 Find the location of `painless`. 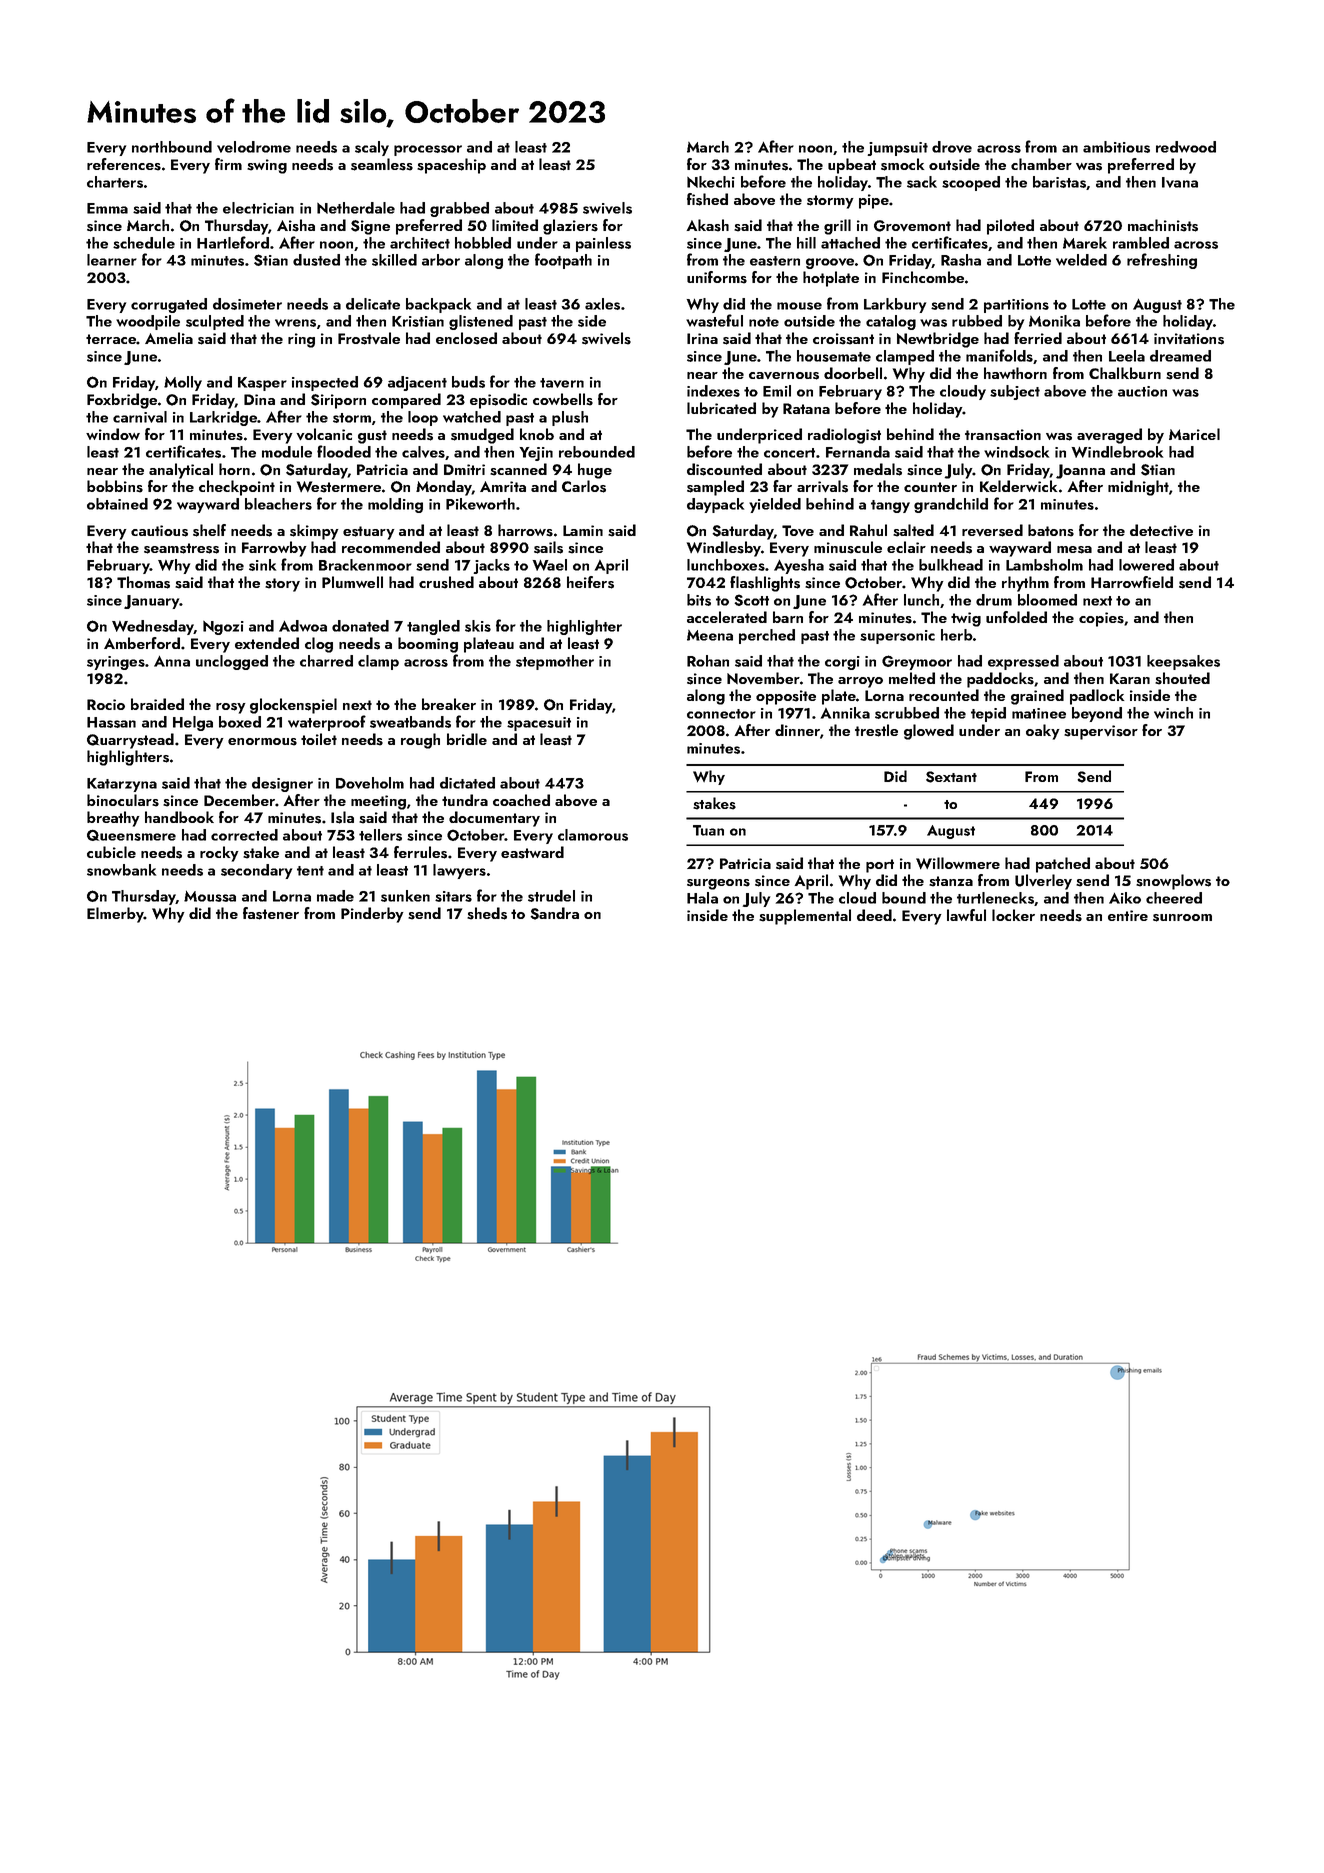

painless is located at coordinates (603, 244).
